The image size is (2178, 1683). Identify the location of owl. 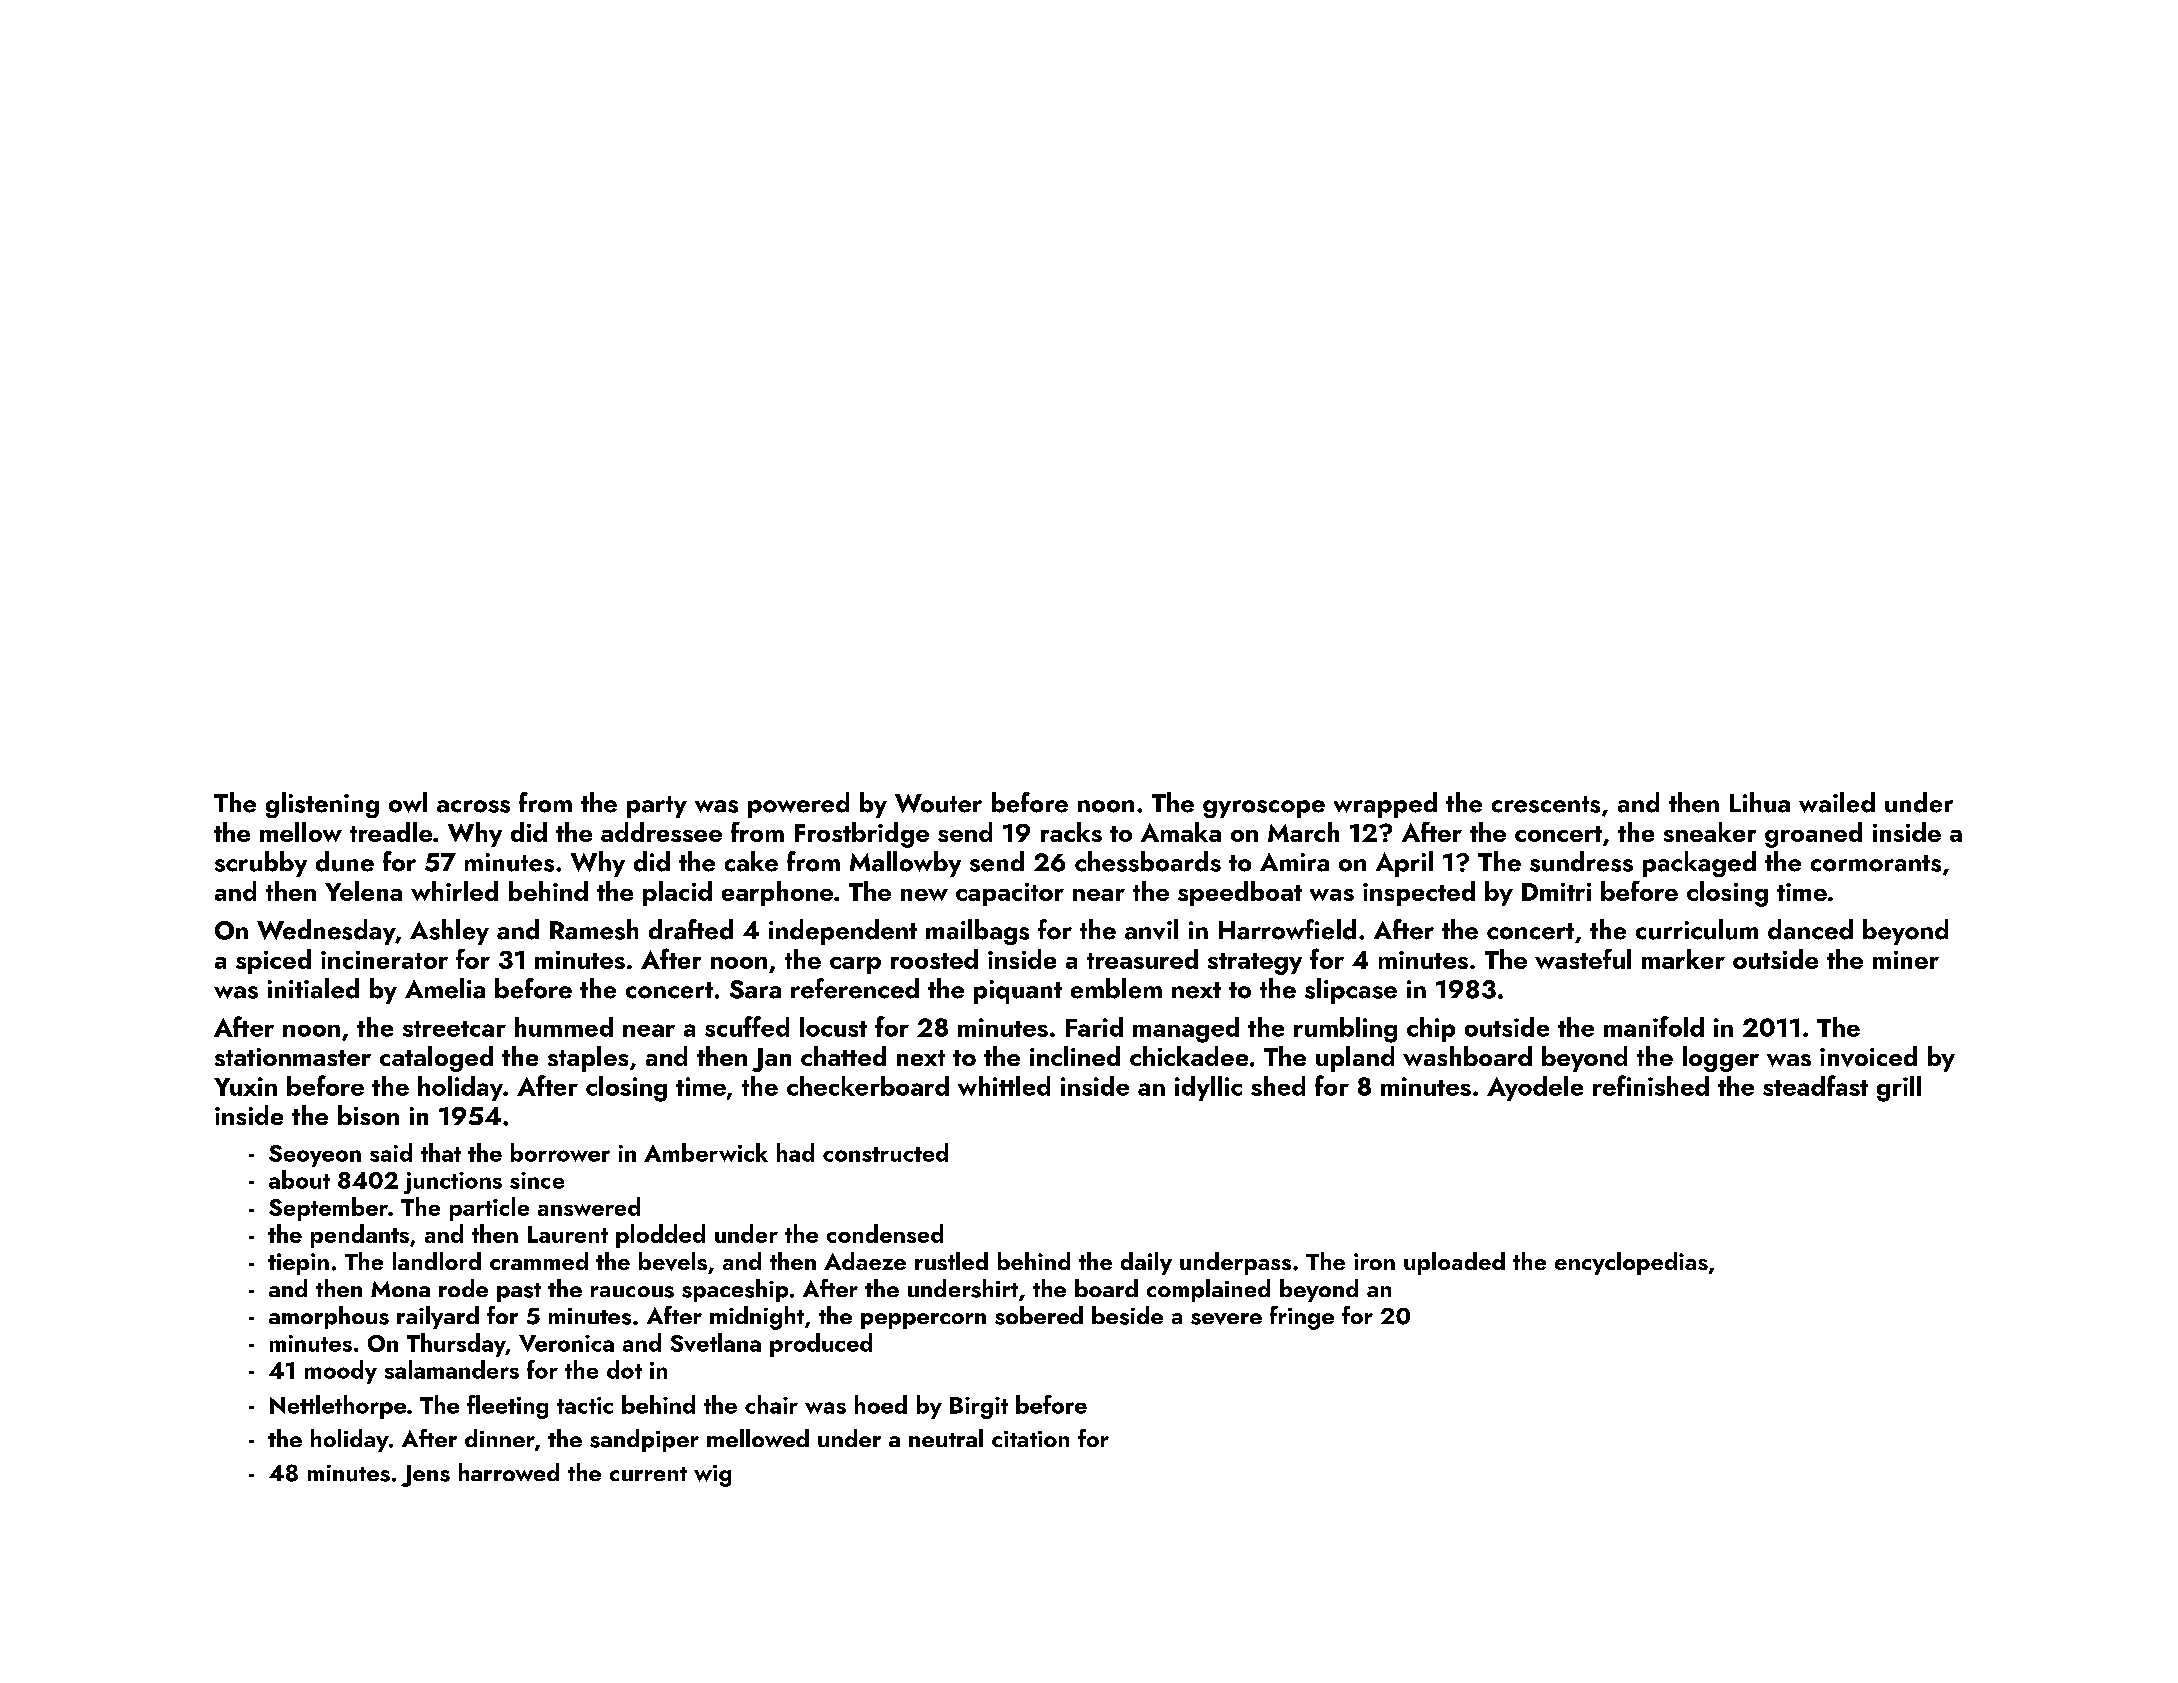
(408, 802).
